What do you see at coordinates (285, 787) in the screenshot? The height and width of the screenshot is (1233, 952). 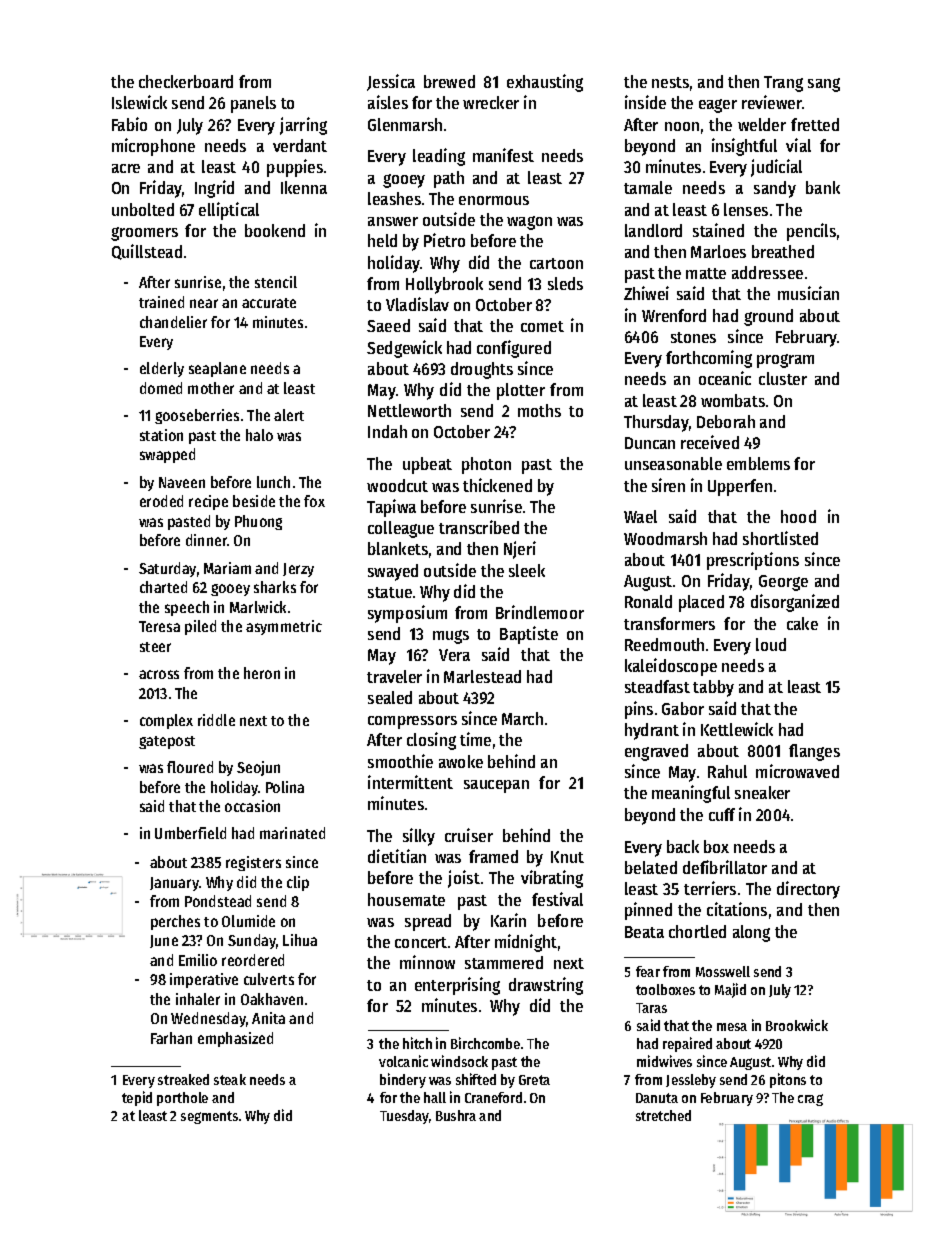 I see `Polina` at bounding box center [285, 787].
